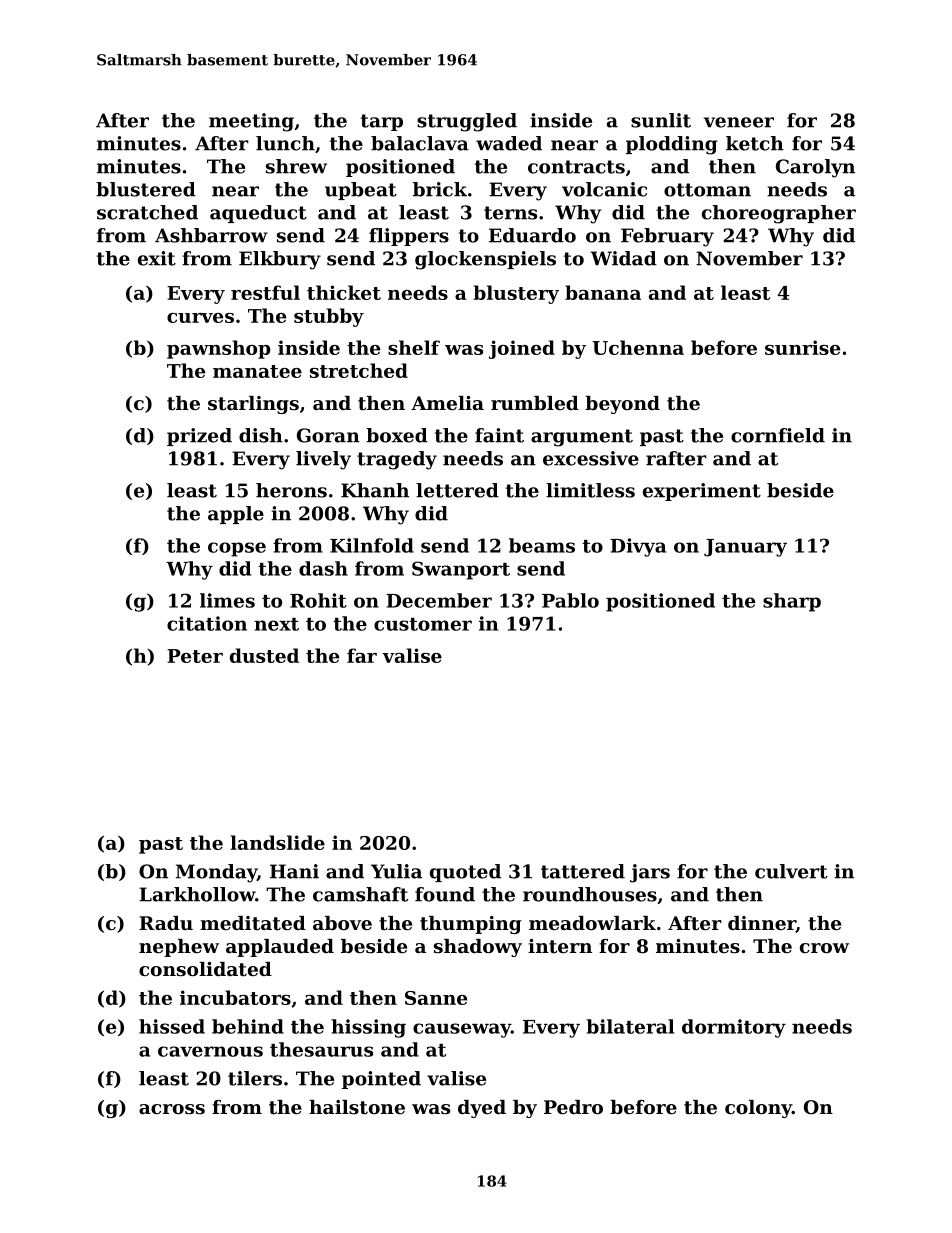 The image size is (952, 1233). What do you see at coordinates (264, 655) in the screenshot?
I see `dusted` at bounding box center [264, 655].
